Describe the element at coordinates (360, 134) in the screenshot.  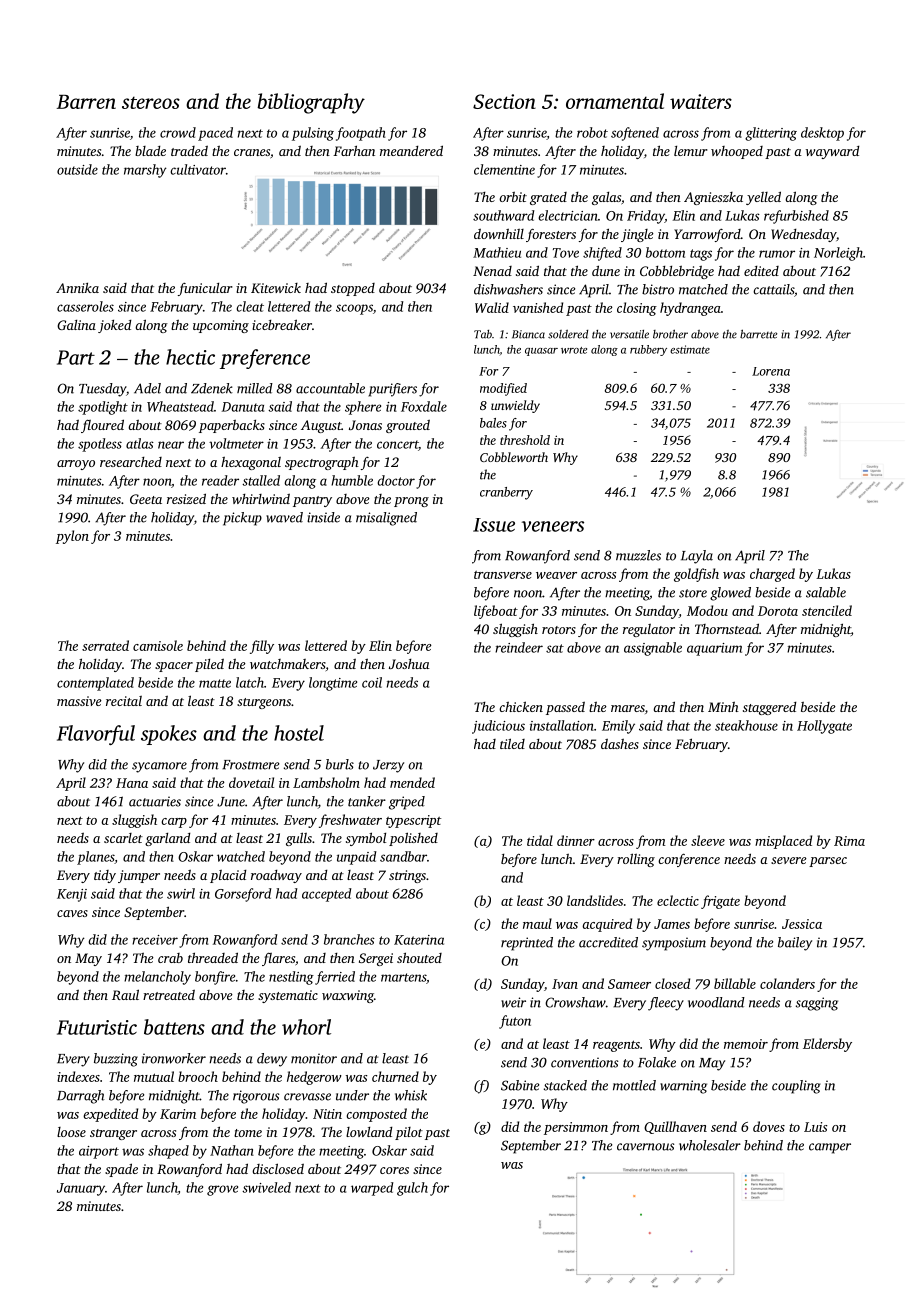
I see `footpath` at that location.
